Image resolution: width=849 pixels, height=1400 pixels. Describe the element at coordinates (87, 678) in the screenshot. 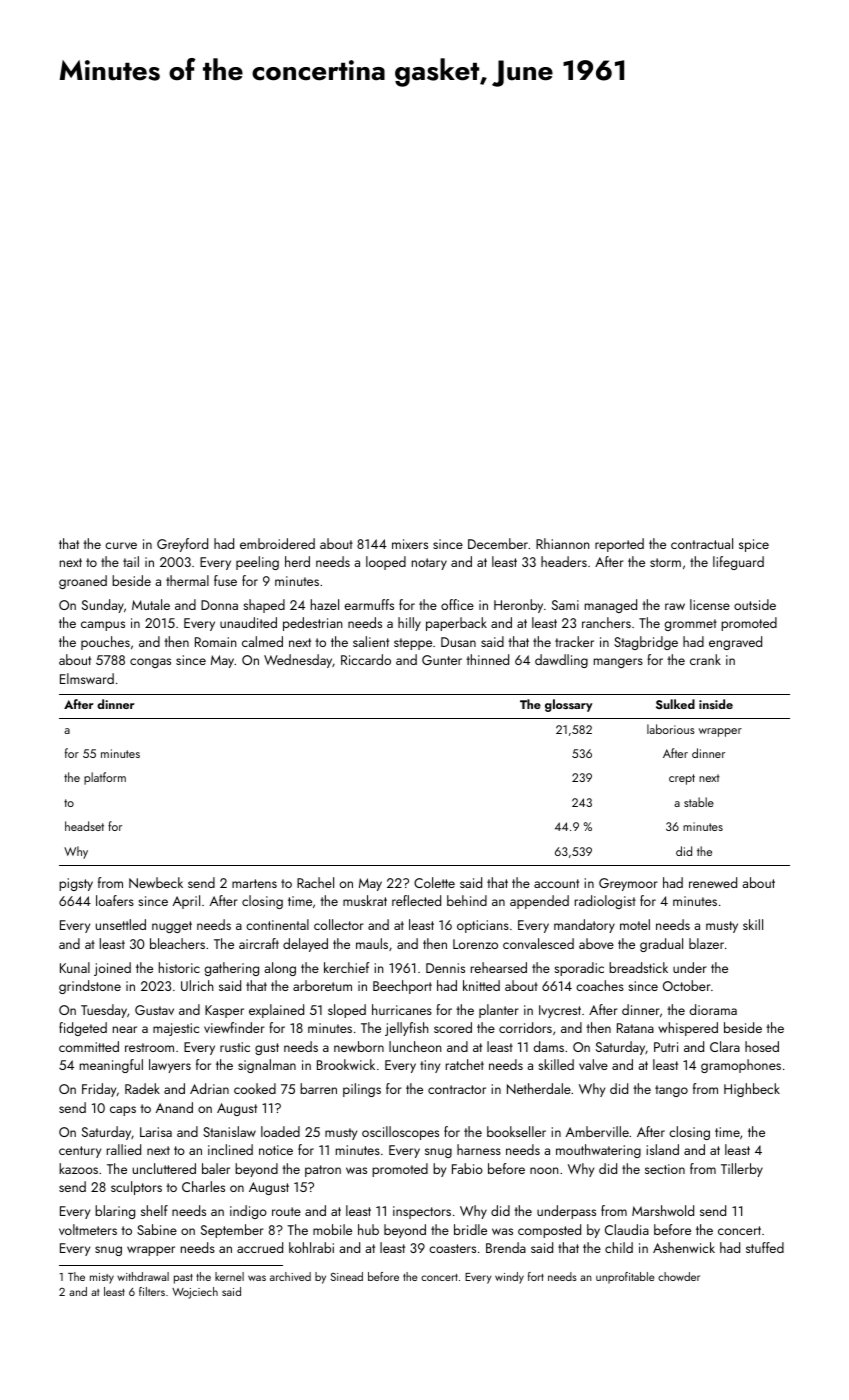

I see `Elmsward` at that location.
